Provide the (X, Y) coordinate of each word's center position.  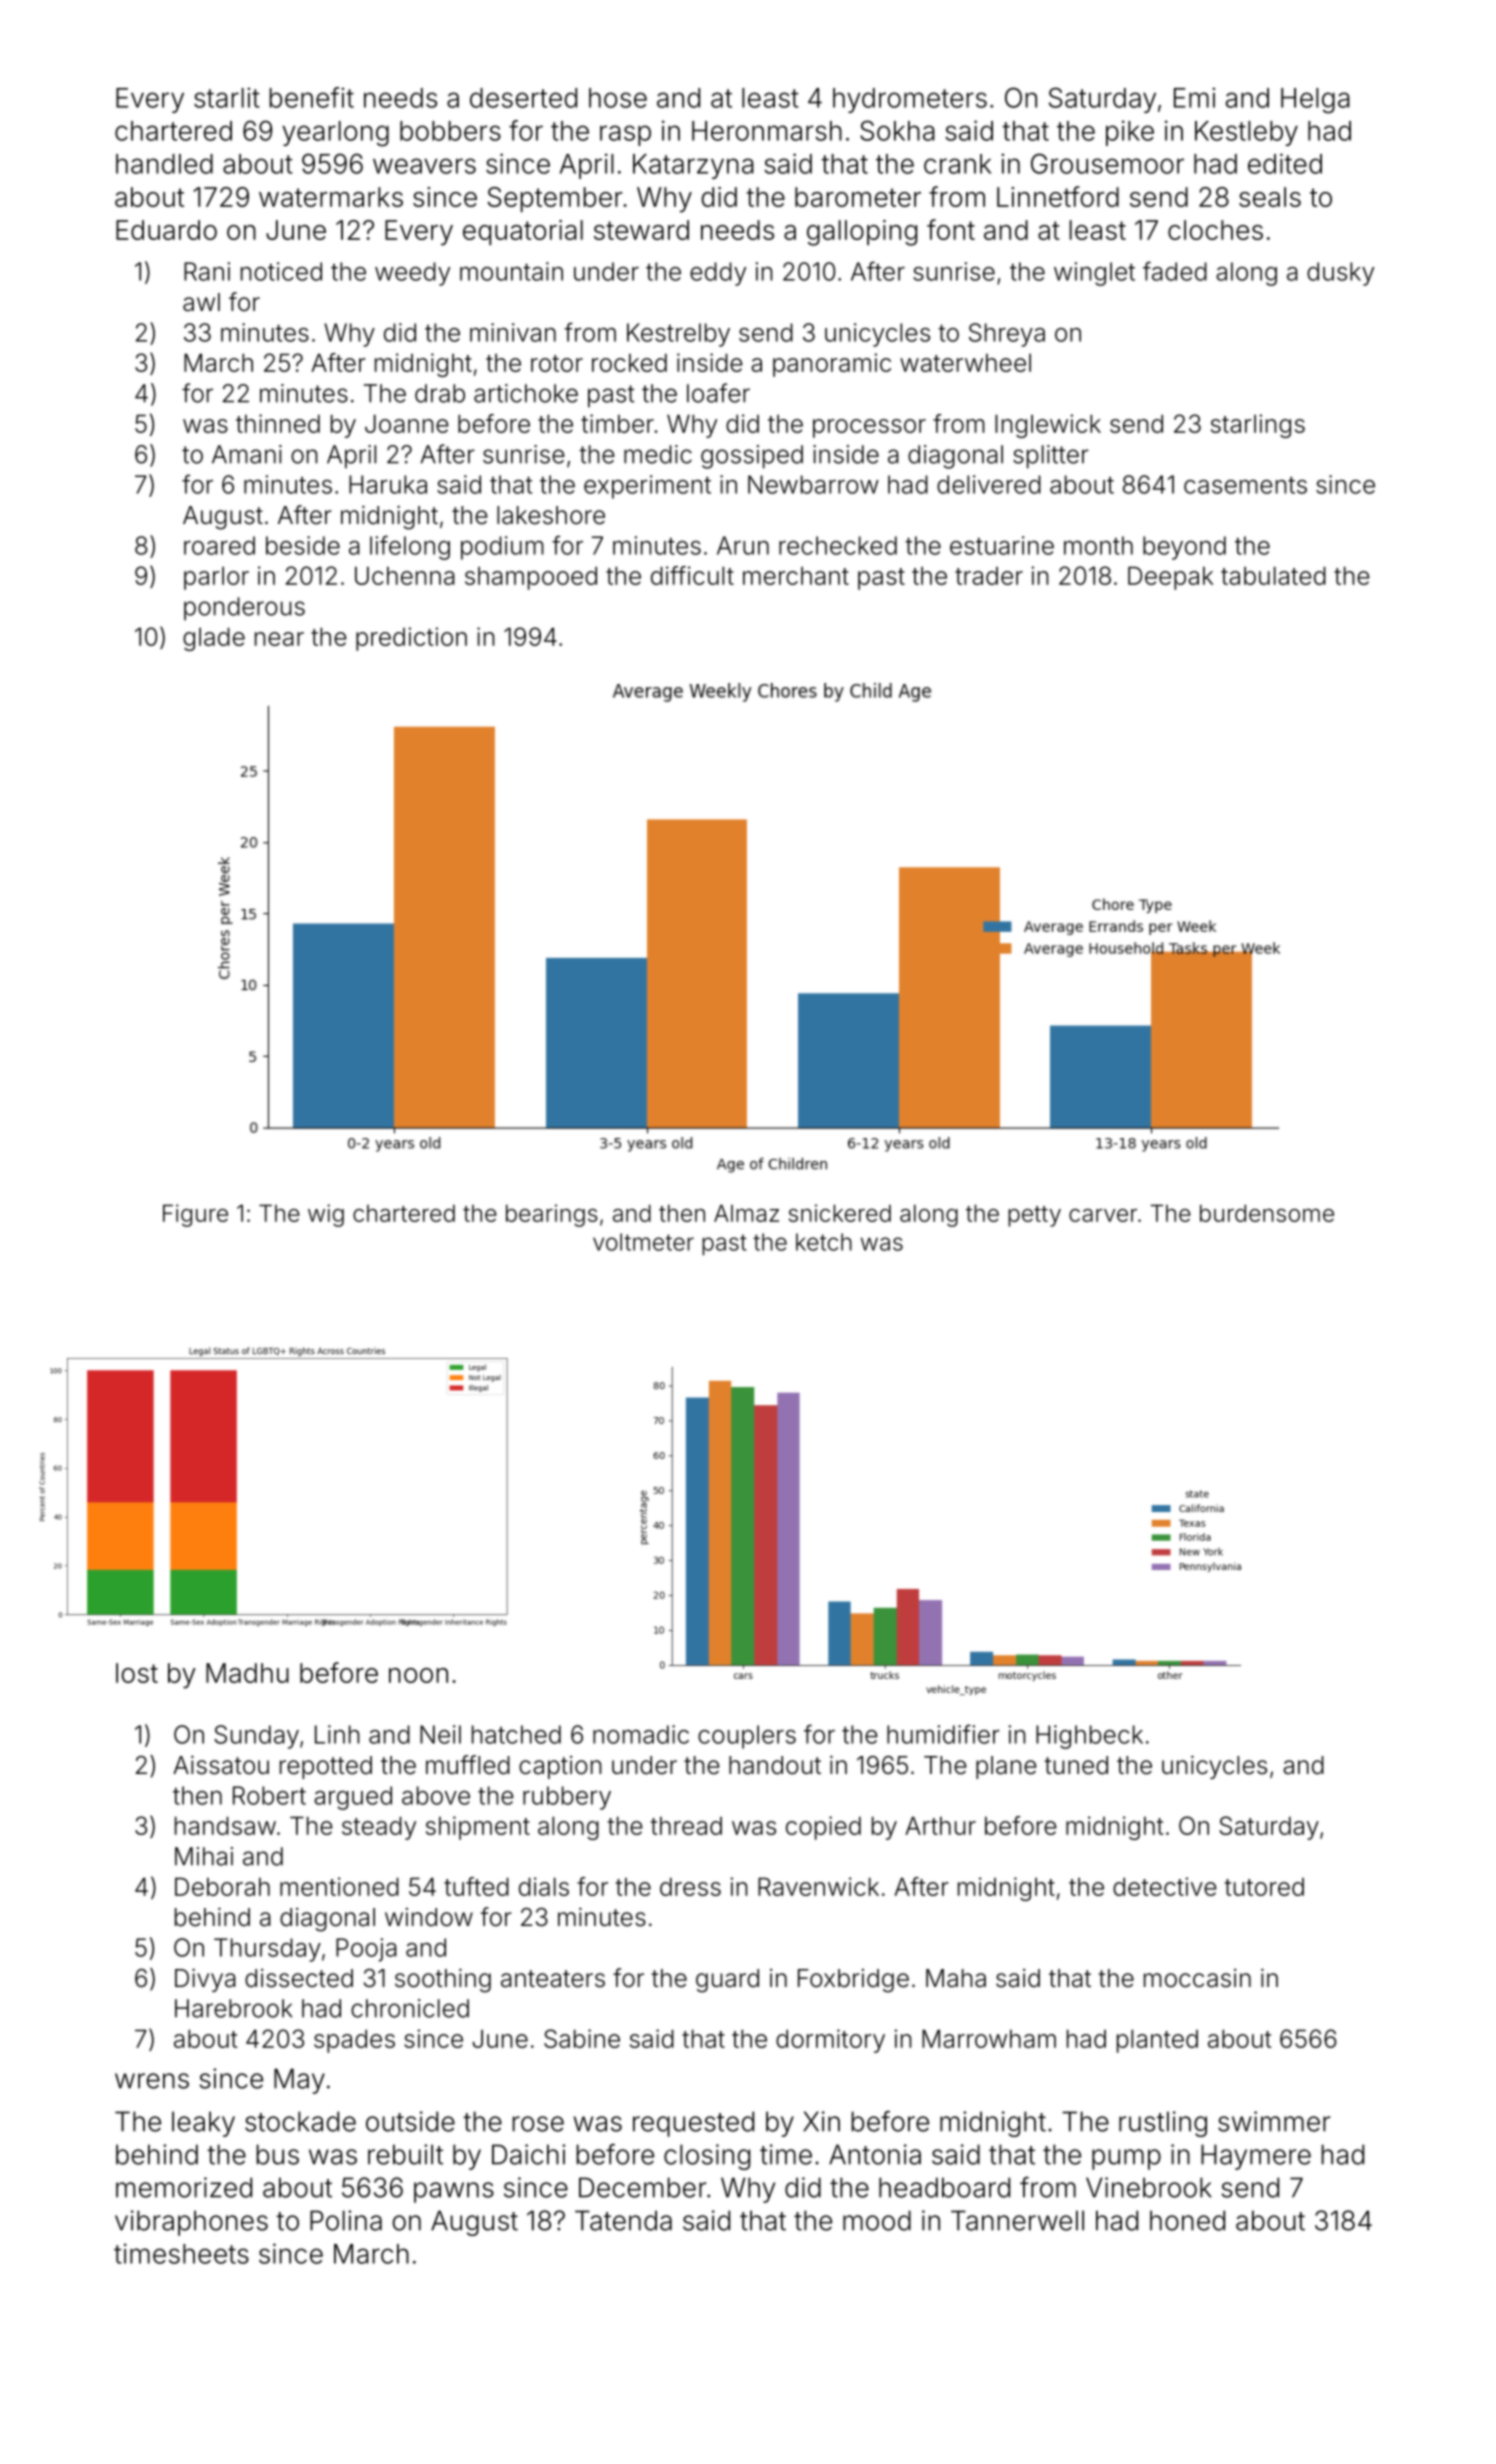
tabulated (1273, 575)
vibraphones (191, 2223)
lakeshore (551, 515)
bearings (552, 1215)
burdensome (1267, 1213)
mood (877, 2220)
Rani (207, 271)
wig (326, 1215)
